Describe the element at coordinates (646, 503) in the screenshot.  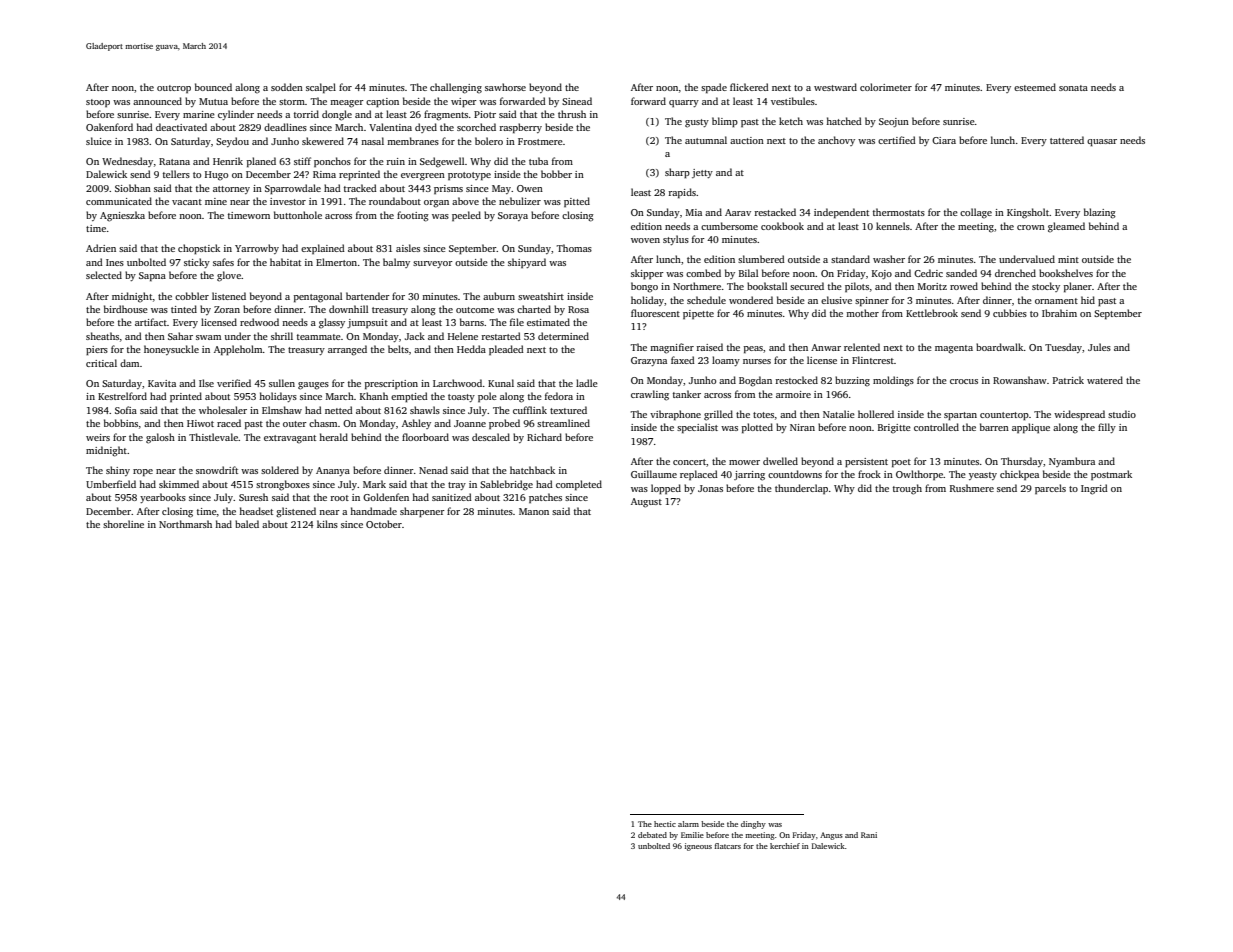
I see `August` at that location.
